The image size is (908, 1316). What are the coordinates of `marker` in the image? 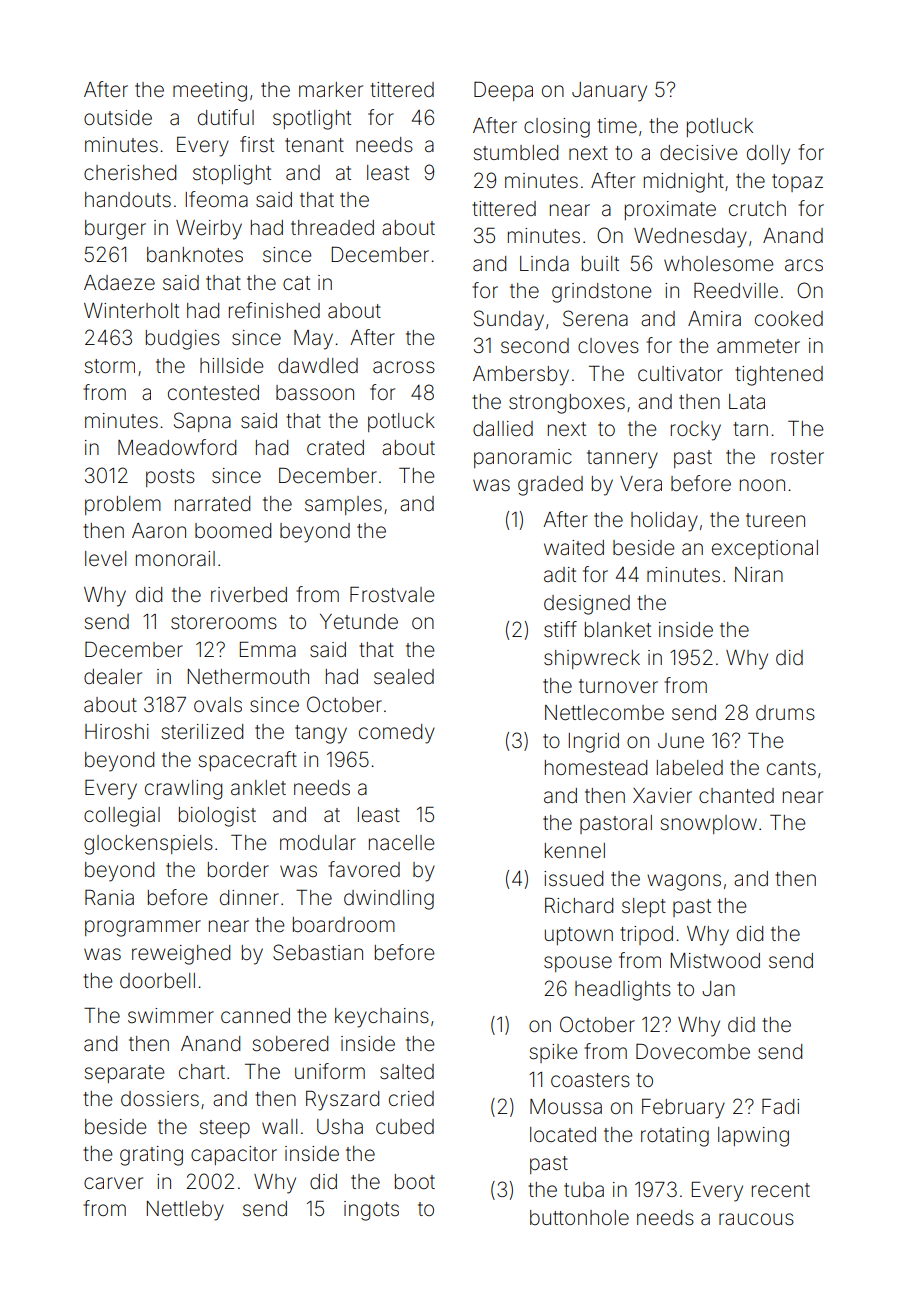 It's located at (331, 89).
